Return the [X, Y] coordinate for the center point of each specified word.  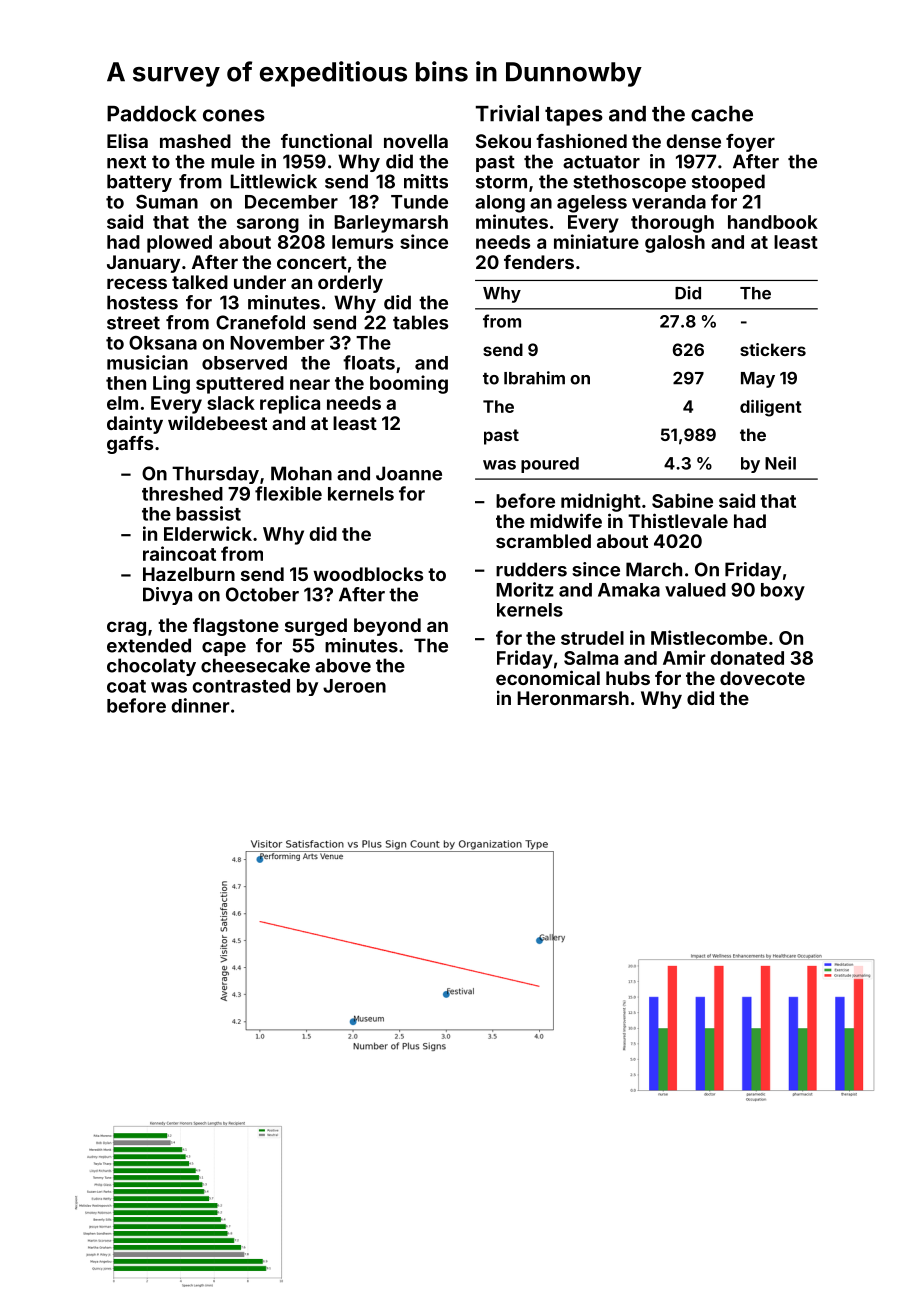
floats [369, 362]
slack [231, 403]
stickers [773, 349]
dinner [200, 705]
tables [420, 322]
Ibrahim [534, 378]
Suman [167, 202]
